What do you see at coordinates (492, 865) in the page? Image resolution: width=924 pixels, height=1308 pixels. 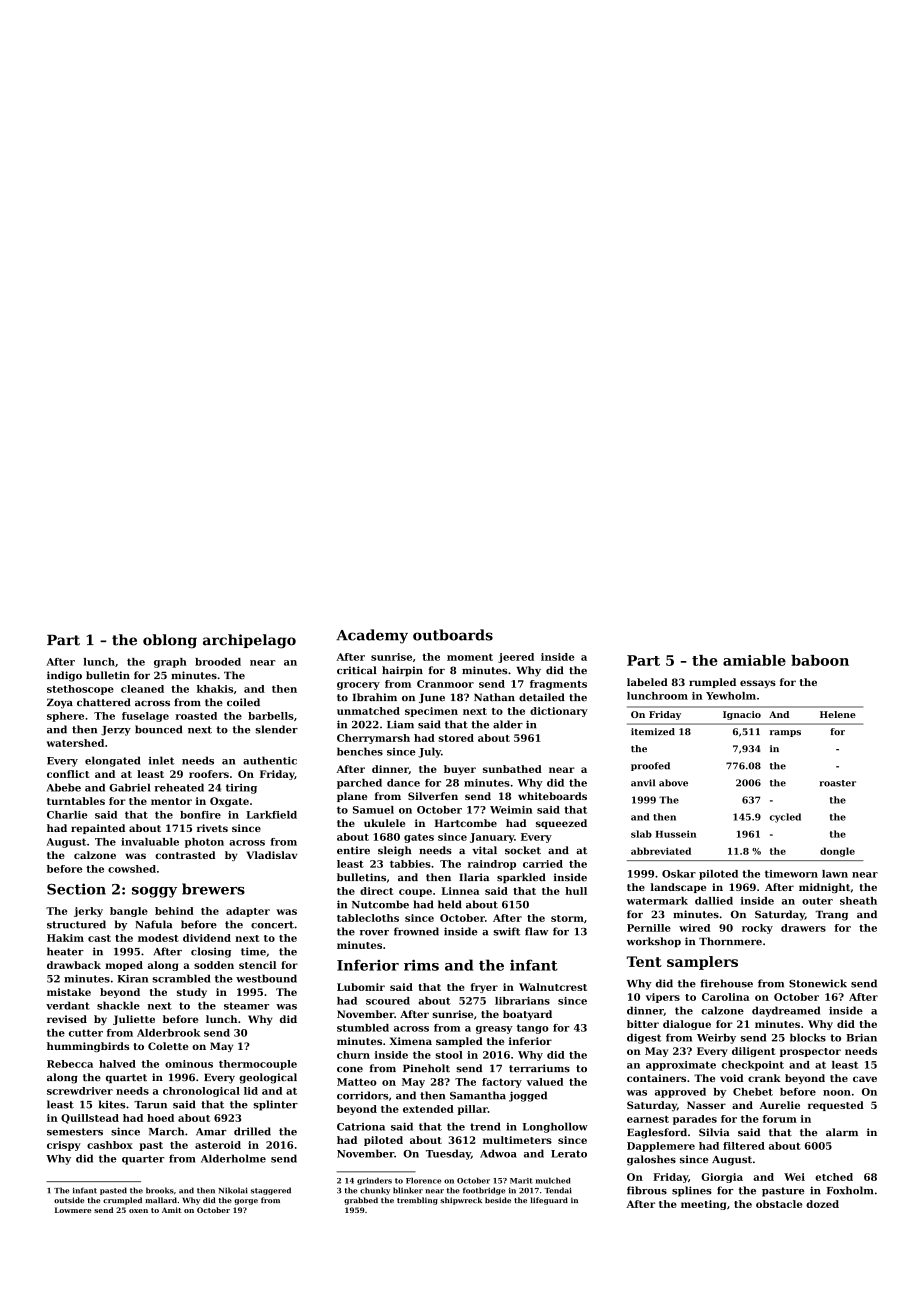 I see `raindrop` at bounding box center [492, 865].
